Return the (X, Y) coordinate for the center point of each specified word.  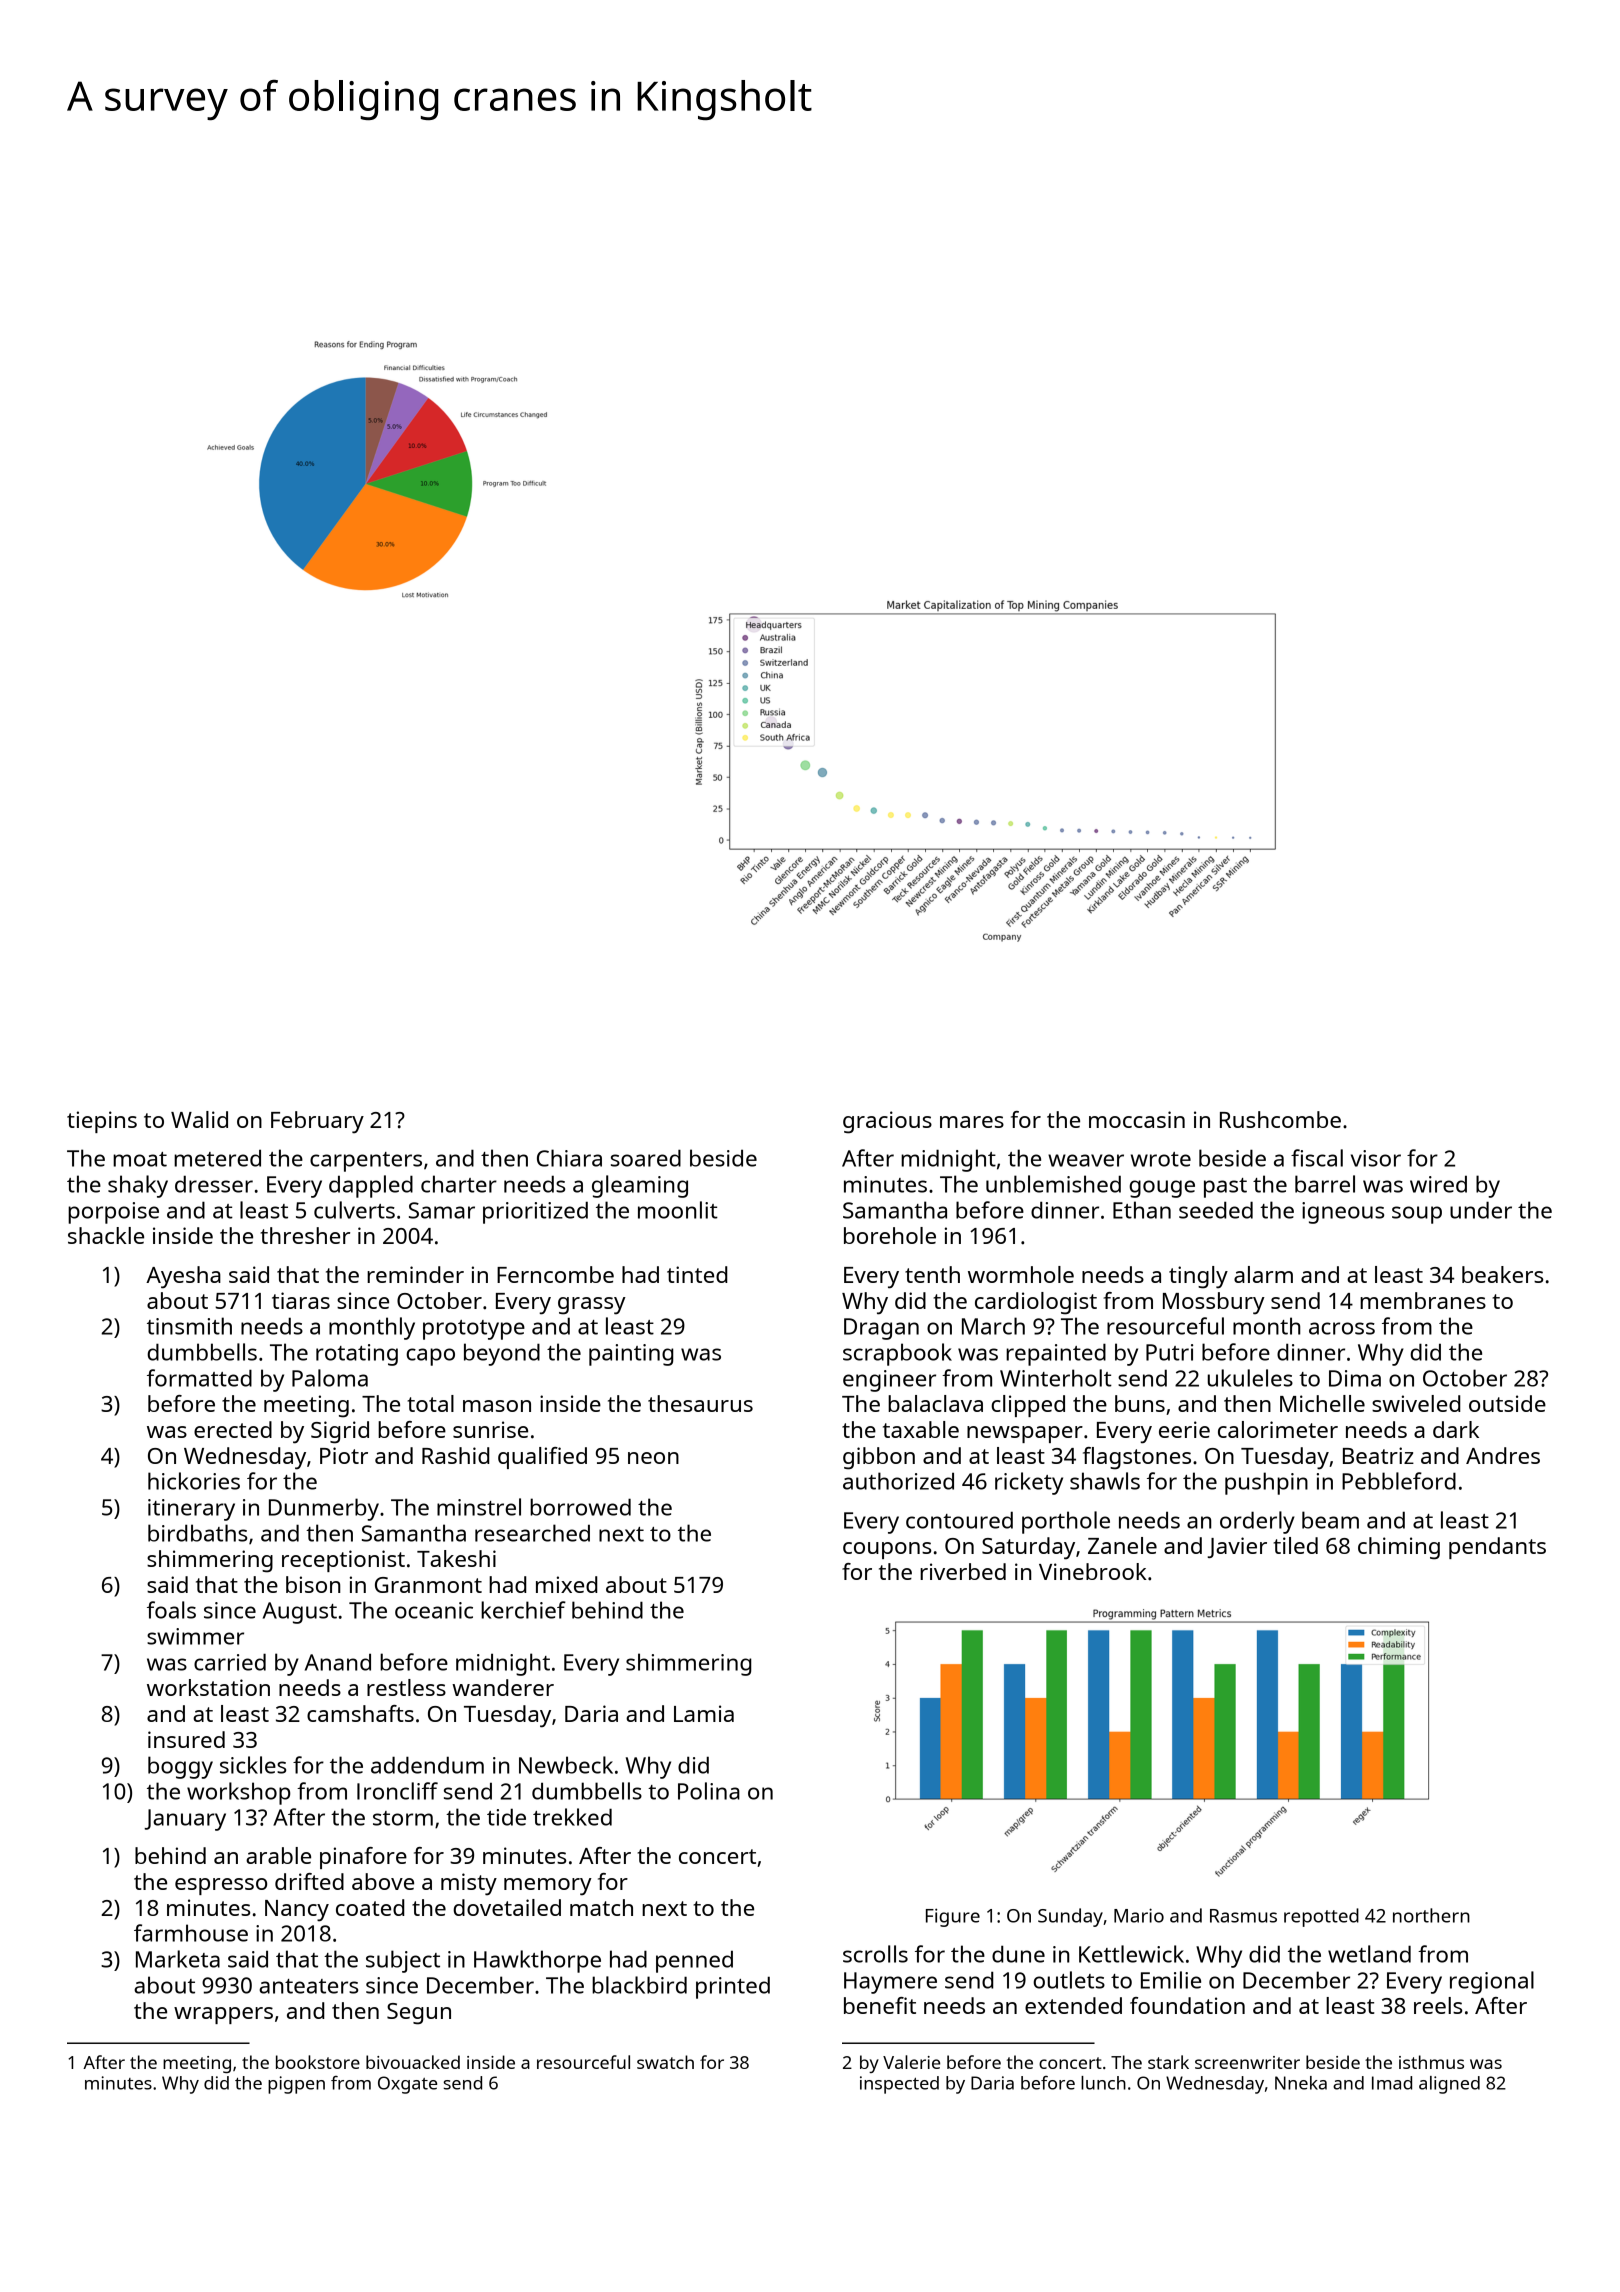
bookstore (318, 2062)
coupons (887, 1550)
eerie (1184, 1429)
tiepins (102, 1122)
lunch (1103, 2083)
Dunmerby (324, 1509)
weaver (1086, 1160)
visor (1376, 1158)
